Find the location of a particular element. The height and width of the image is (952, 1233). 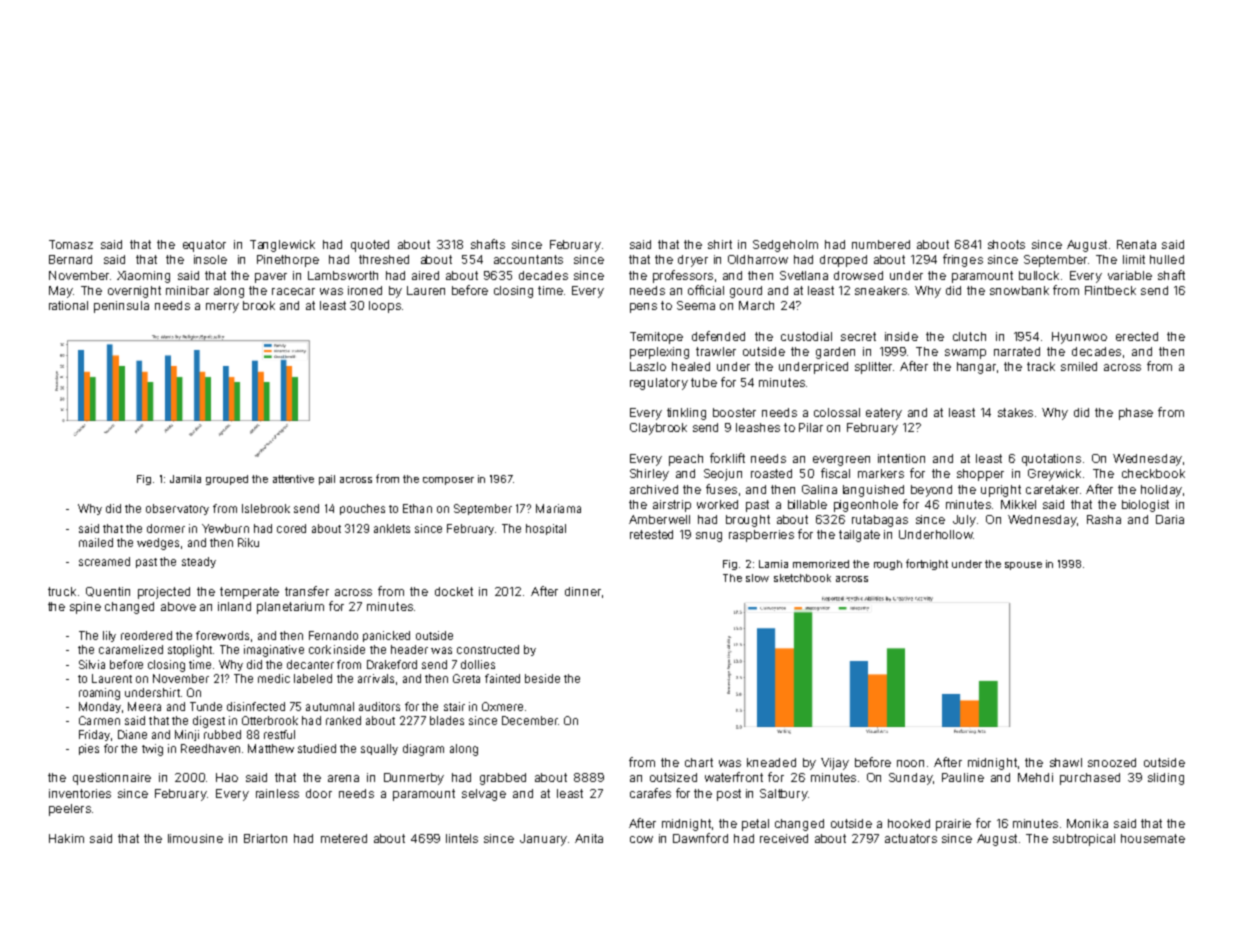

twig is located at coordinates (152, 750).
